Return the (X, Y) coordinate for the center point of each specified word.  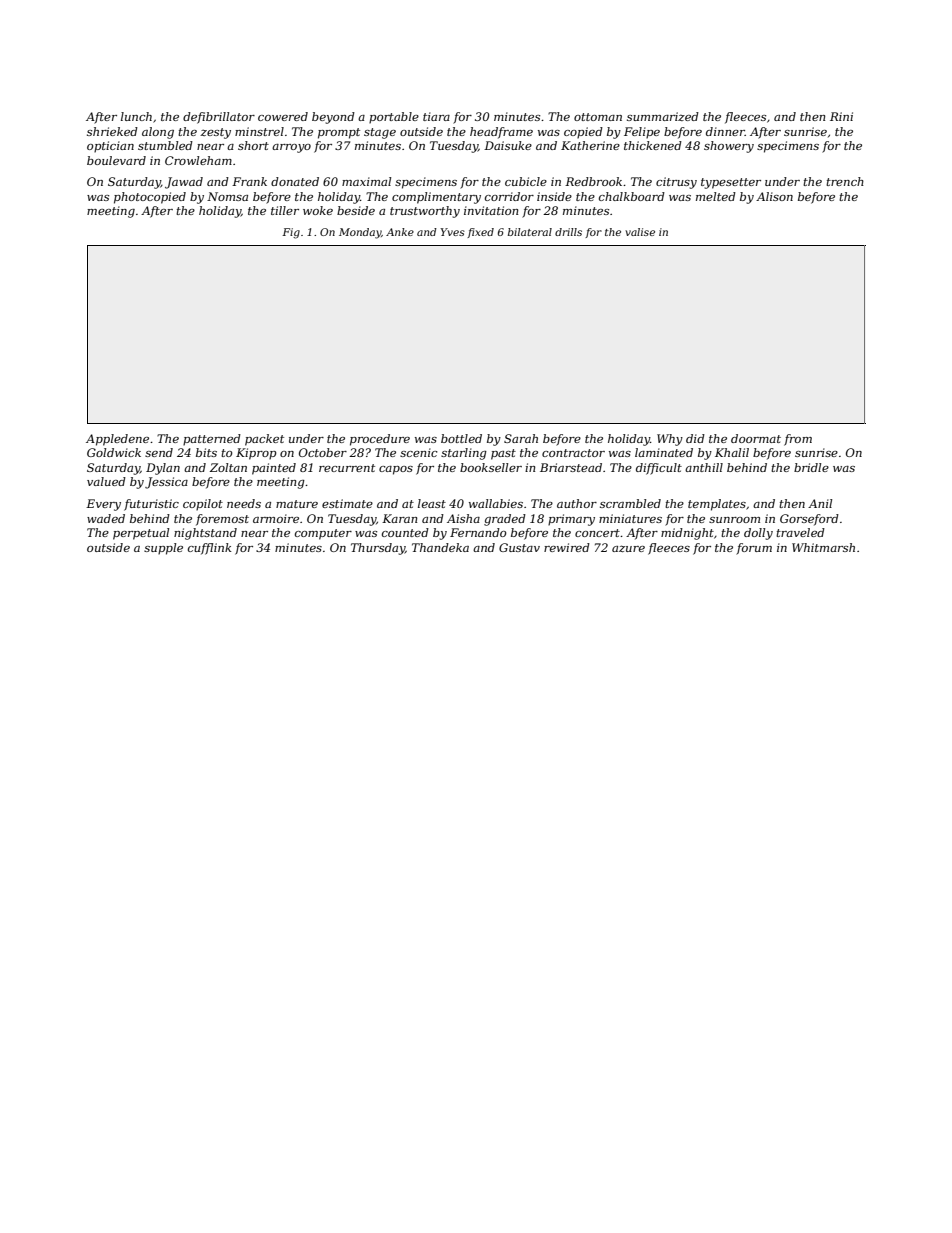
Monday (360, 233)
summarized (663, 116)
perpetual (141, 534)
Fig (291, 233)
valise (640, 232)
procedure (380, 440)
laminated (664, 452)
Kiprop (256, 454)
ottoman (598, 117)
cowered (283, 116)
